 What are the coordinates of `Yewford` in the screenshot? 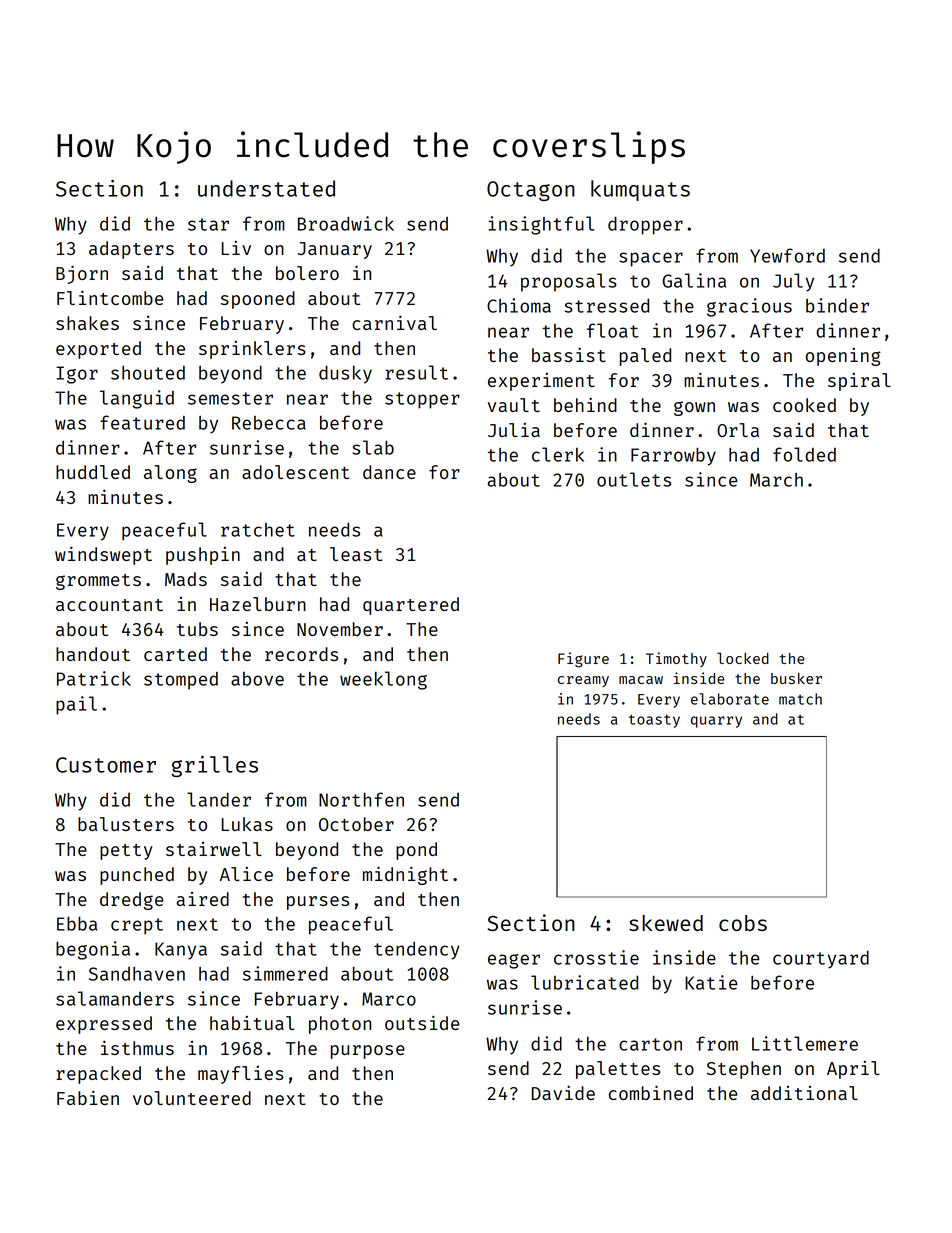 It's located at (787, 255).
